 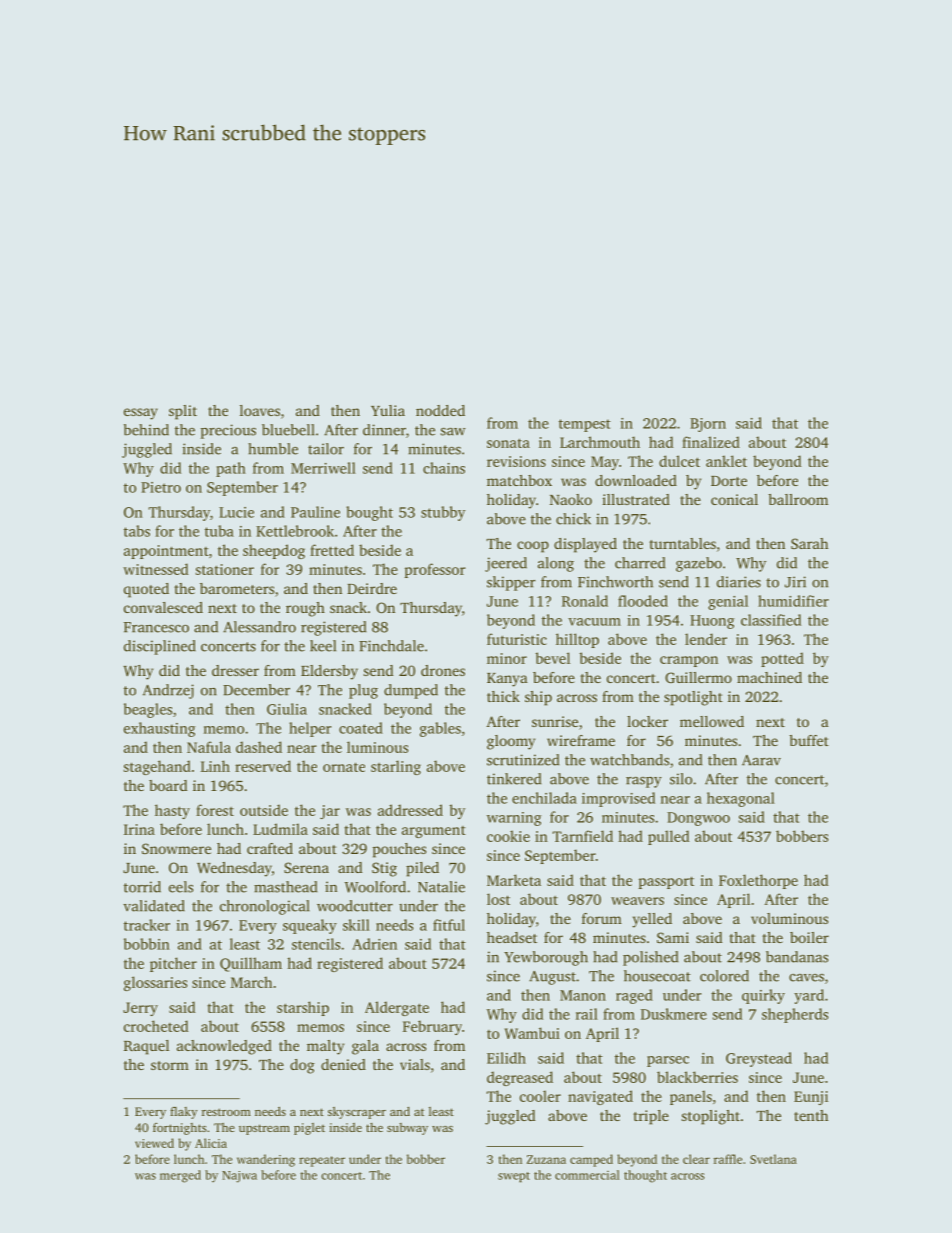 I want to click on passport, so click(x=666, y=882).
